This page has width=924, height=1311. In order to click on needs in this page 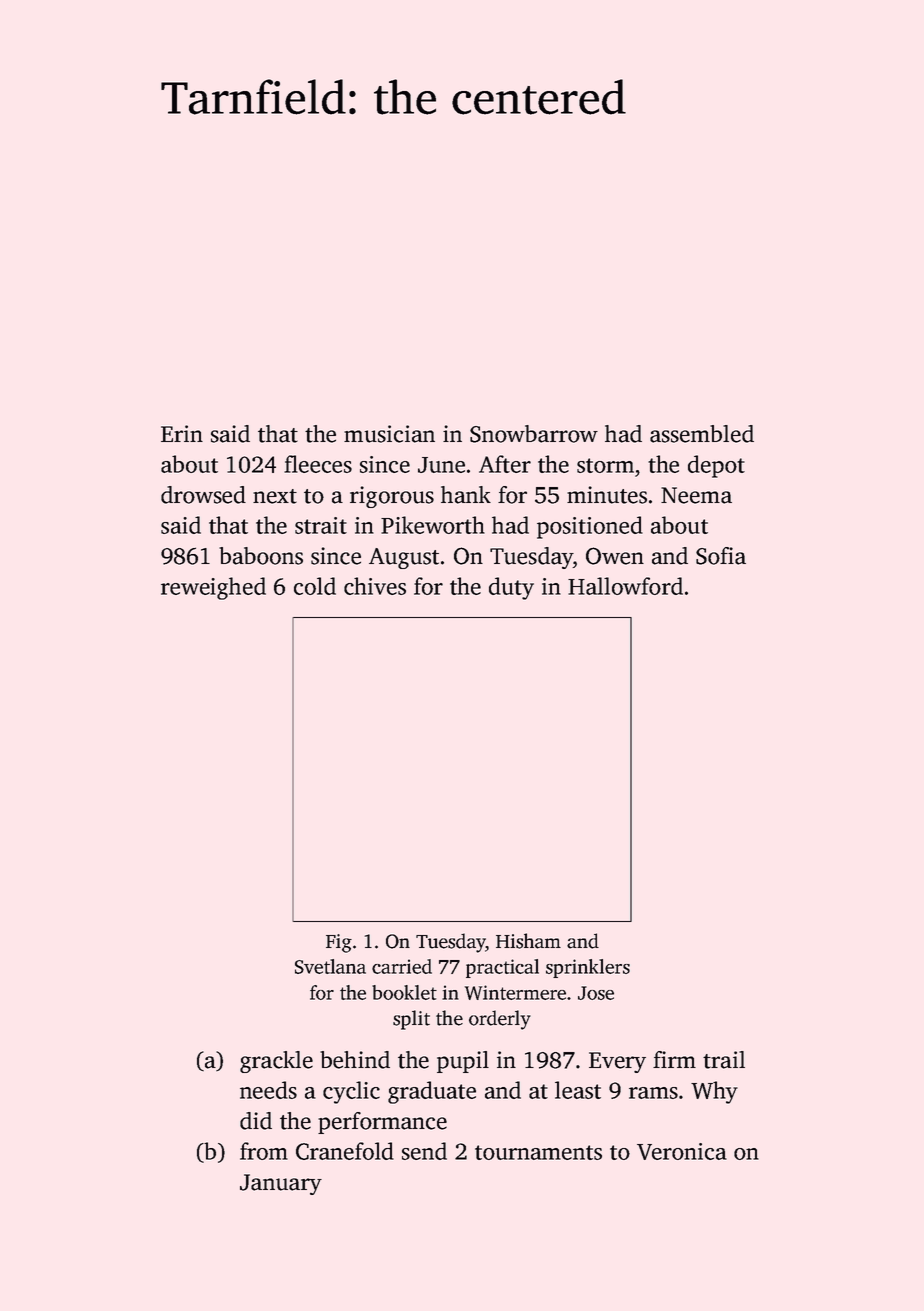, I will do `click(268, 1090)`.
